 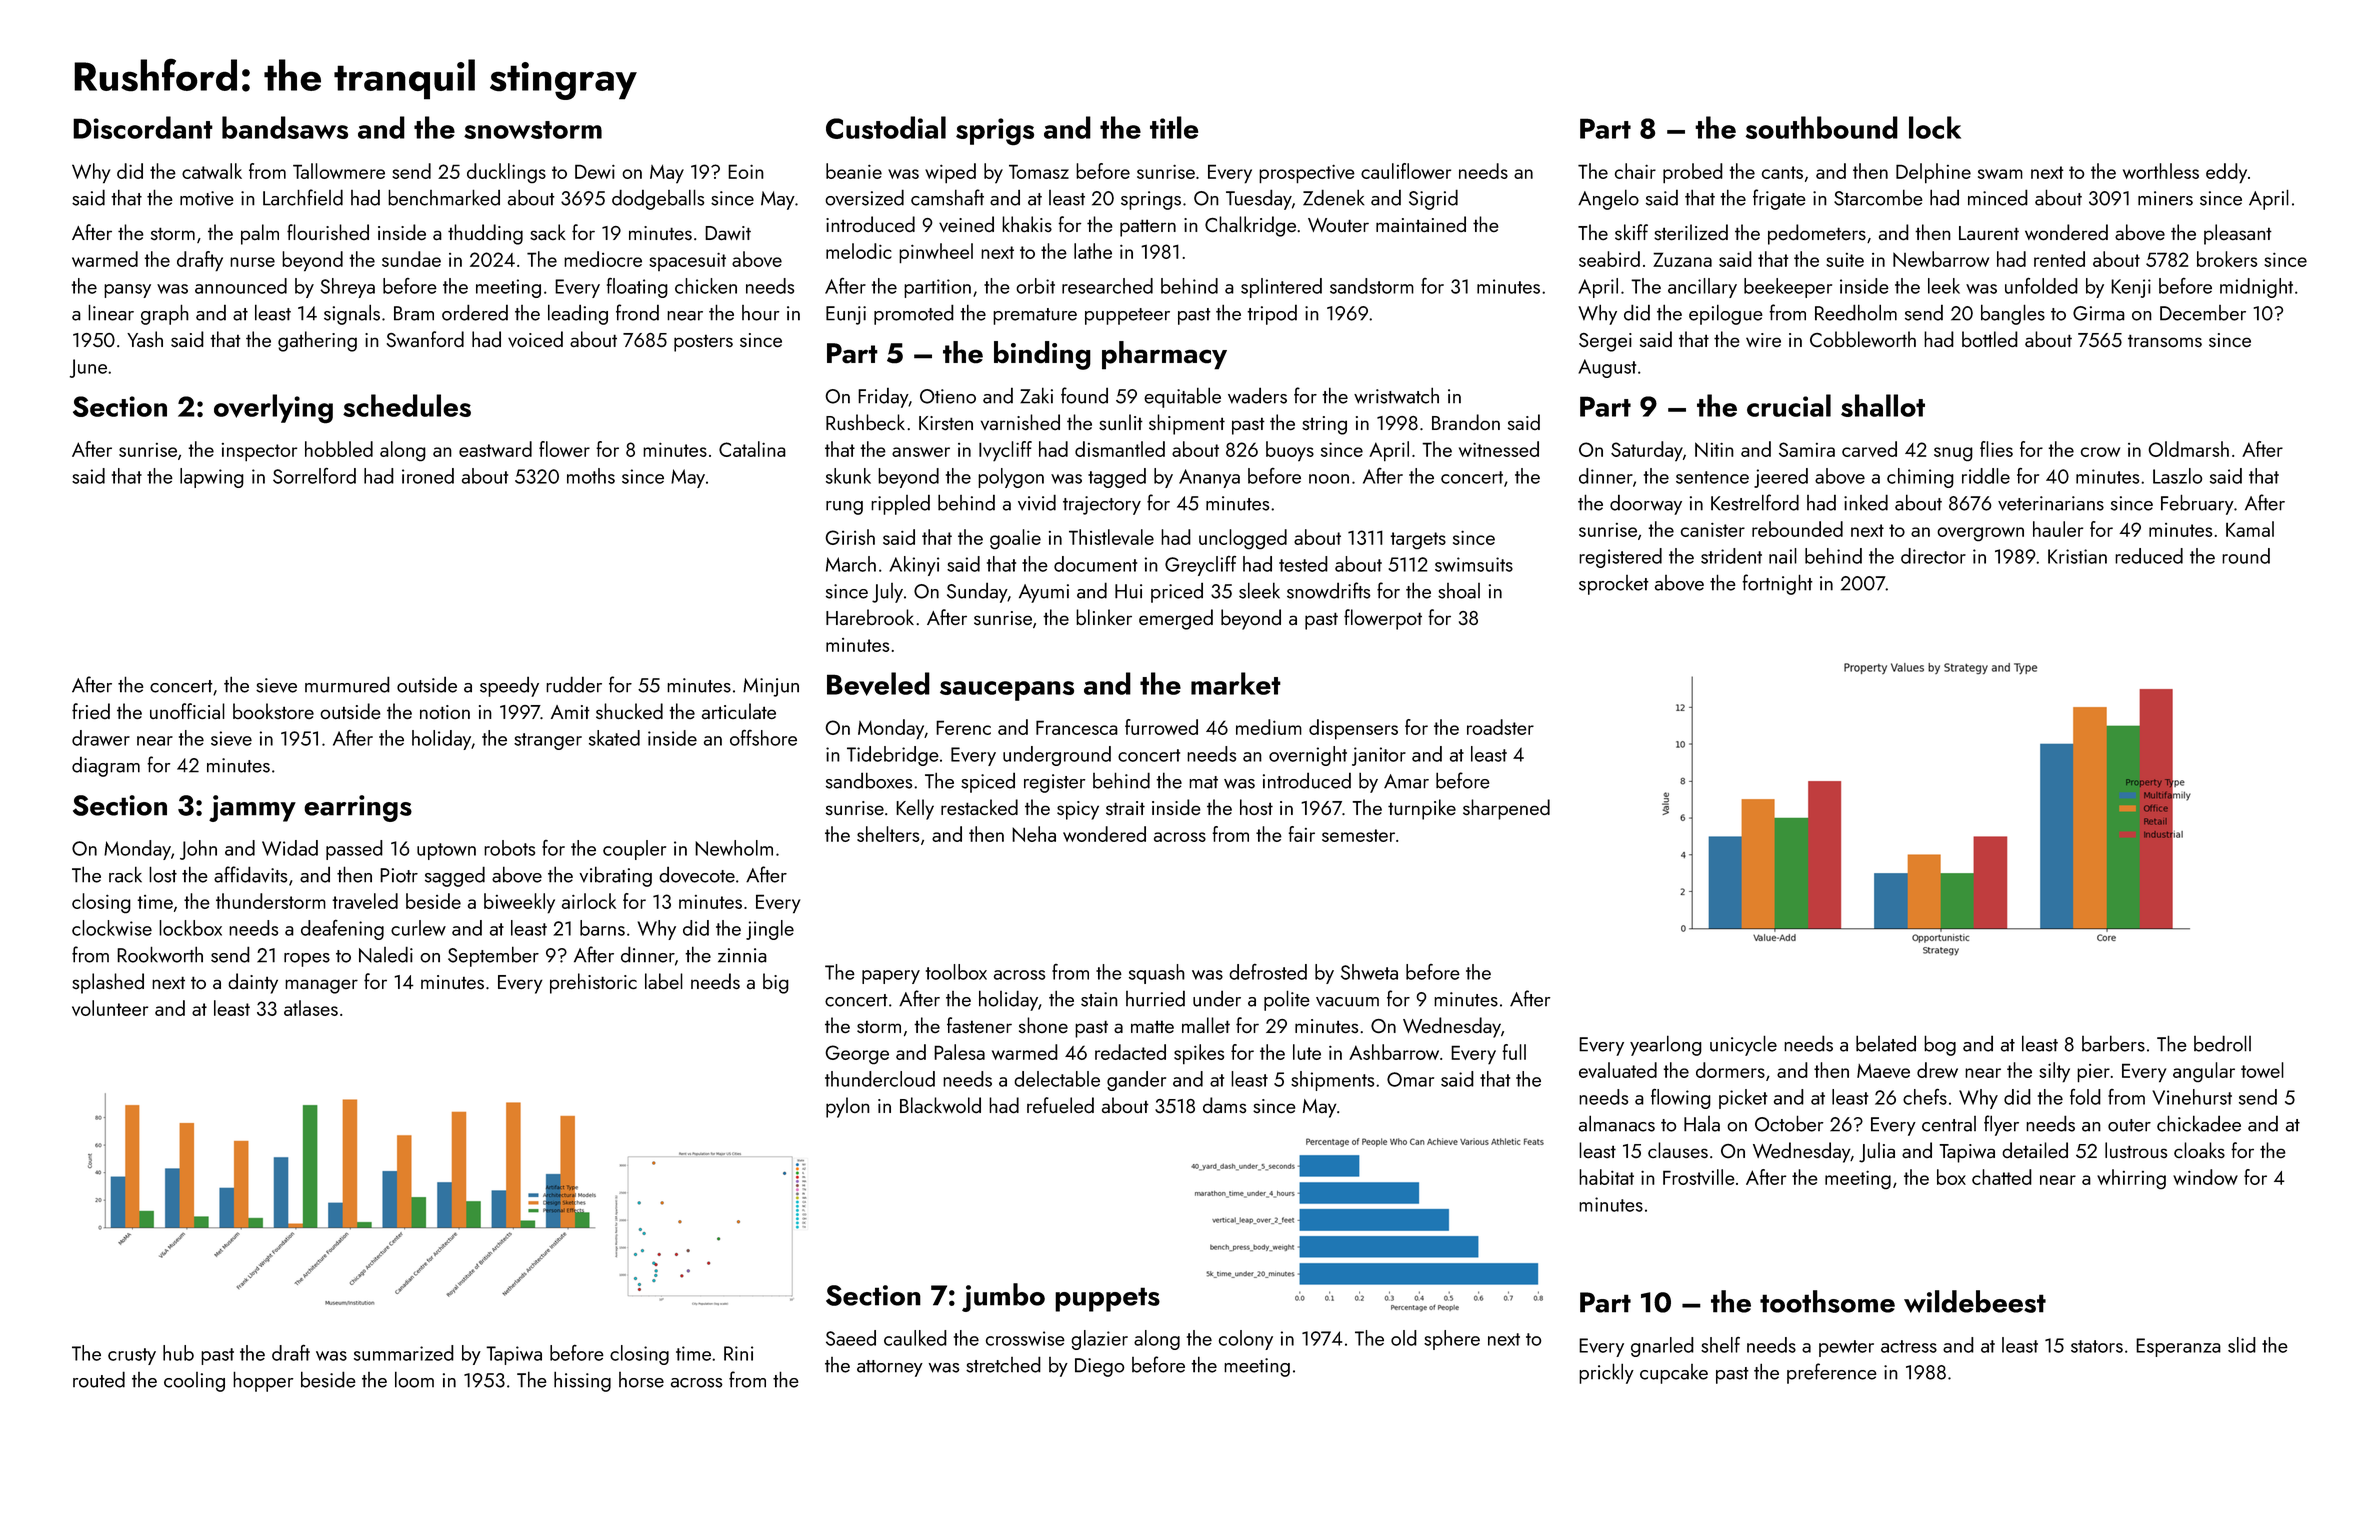 What do you see at coordinates (2149, 556) in the screenshot?
I see `reduced` at bounding box center [2149, 556].
